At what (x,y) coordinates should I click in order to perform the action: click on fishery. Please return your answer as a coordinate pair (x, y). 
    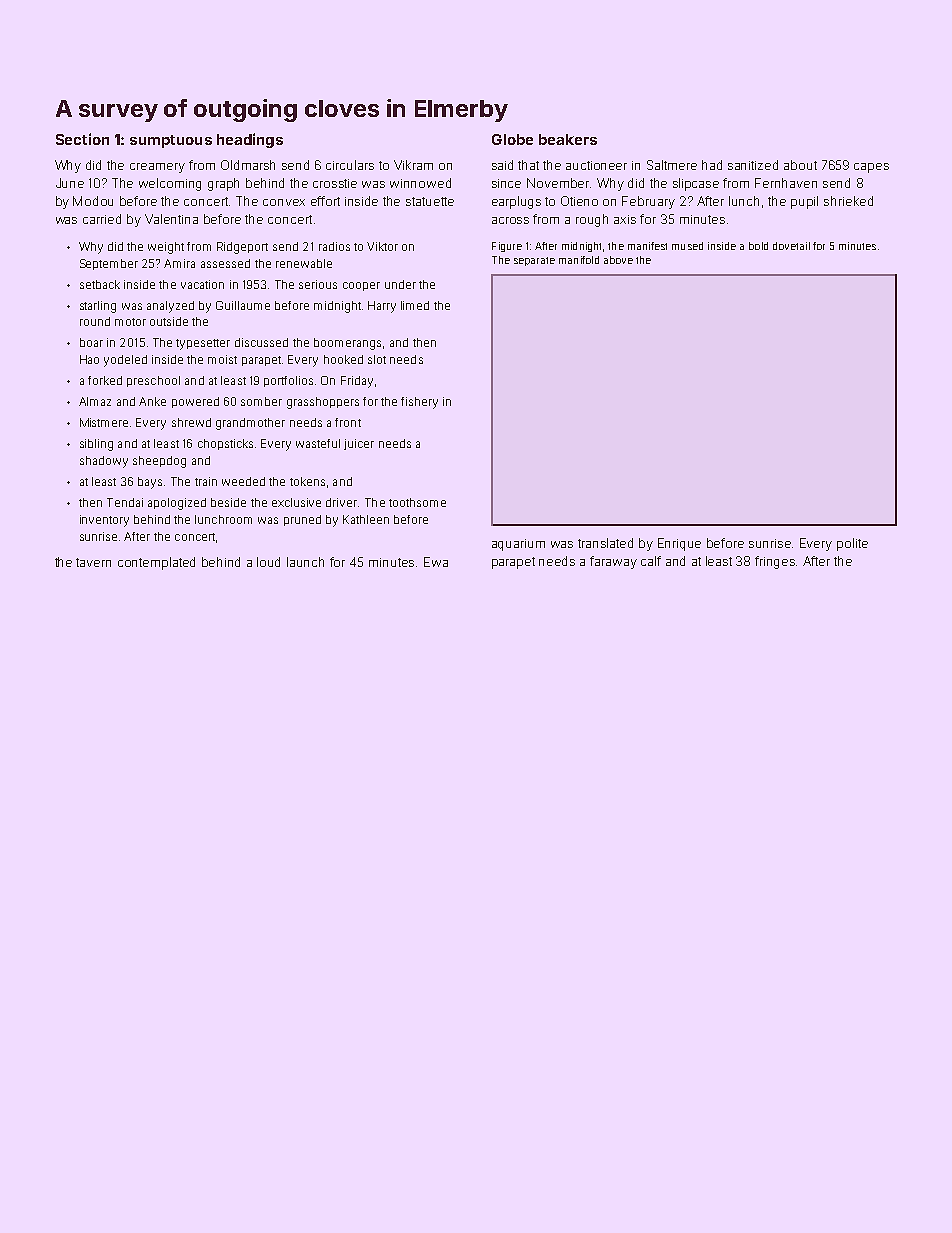
    Looking at the image, I should click on (419, 403).
